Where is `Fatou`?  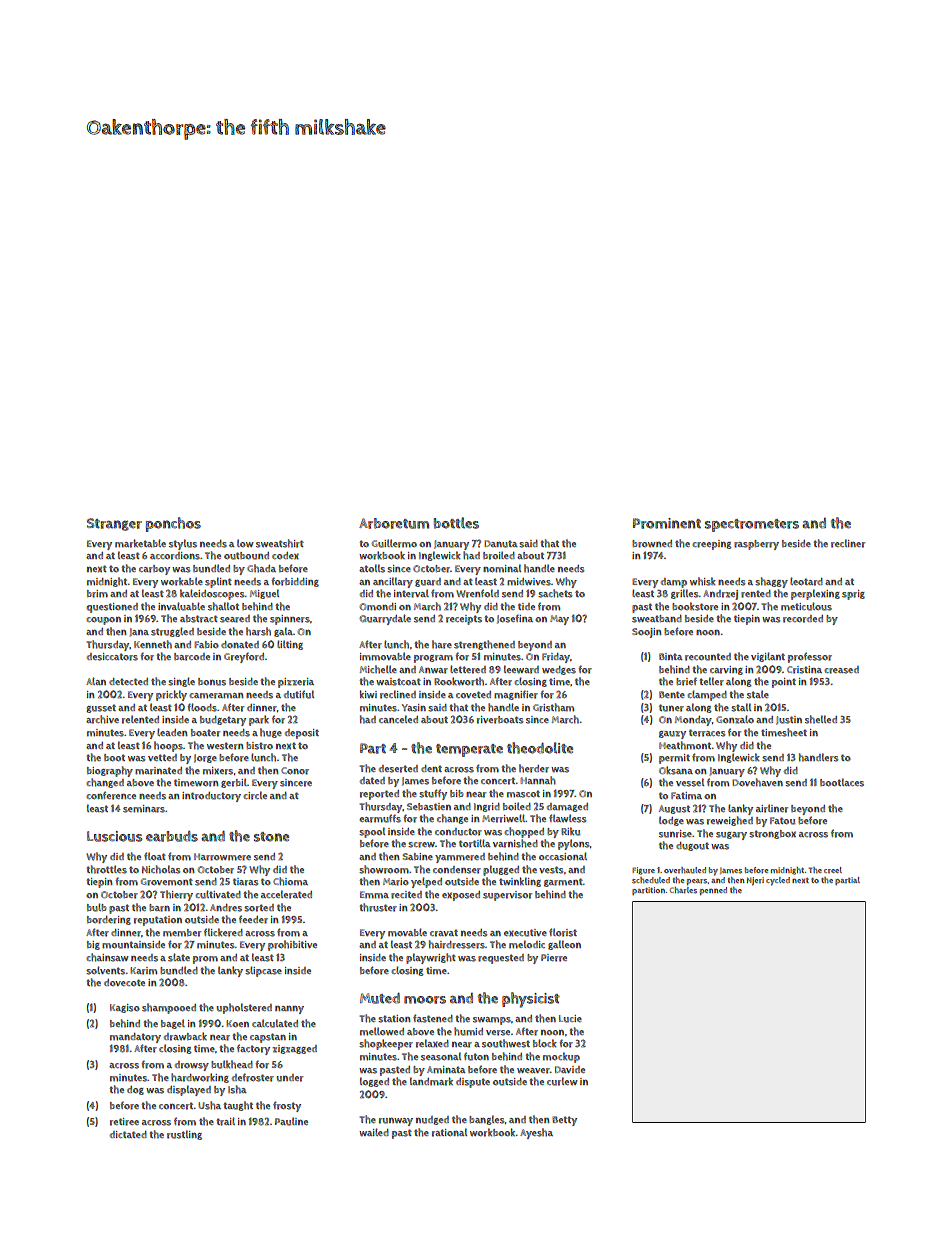 Fatou is located at coordinates (782, 821).
